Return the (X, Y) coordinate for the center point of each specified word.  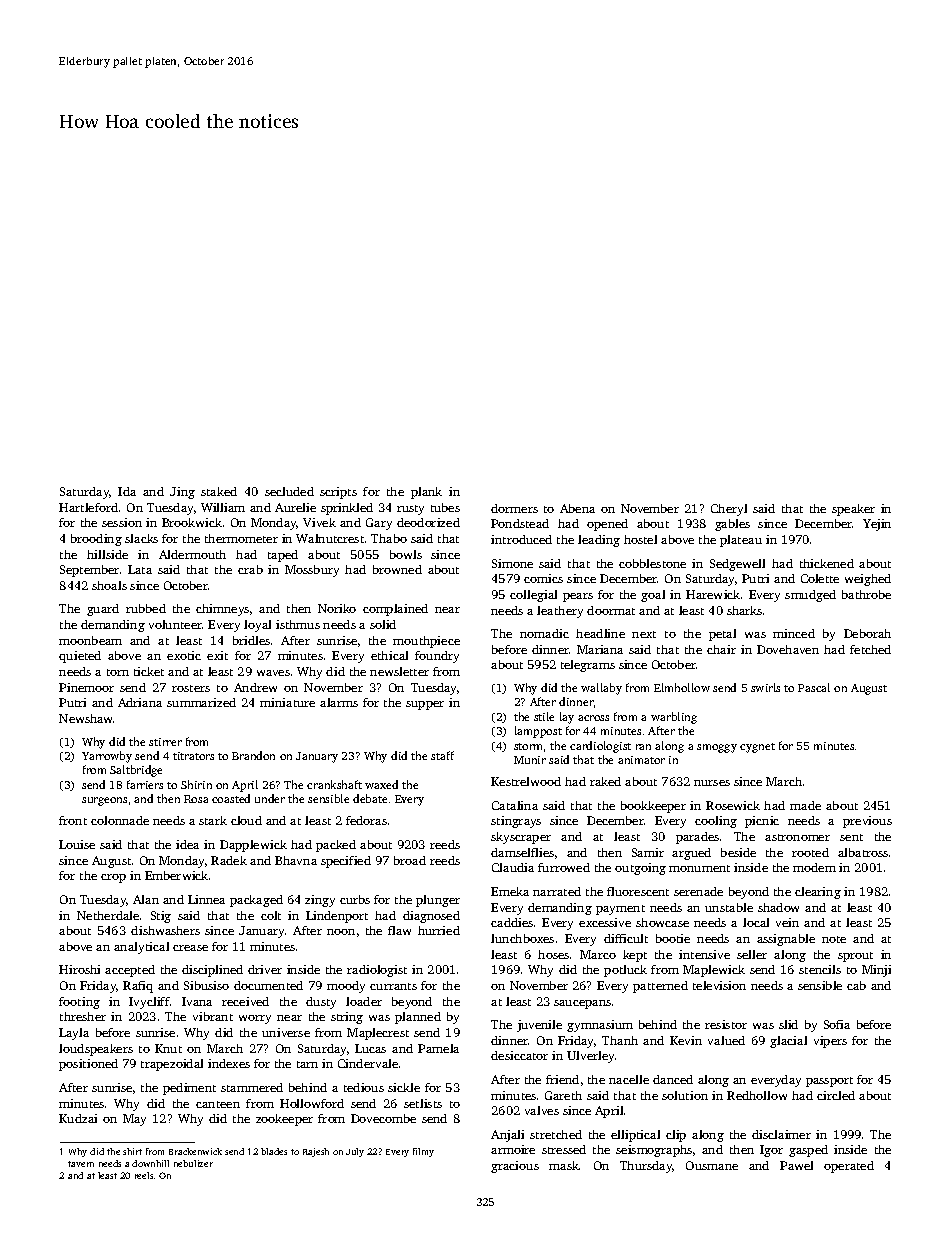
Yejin (877, 525)
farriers (145, 784)
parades (697, 838)
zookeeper (284, 1120)
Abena (577, 508)
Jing (182, 493)
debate (370, 798)
